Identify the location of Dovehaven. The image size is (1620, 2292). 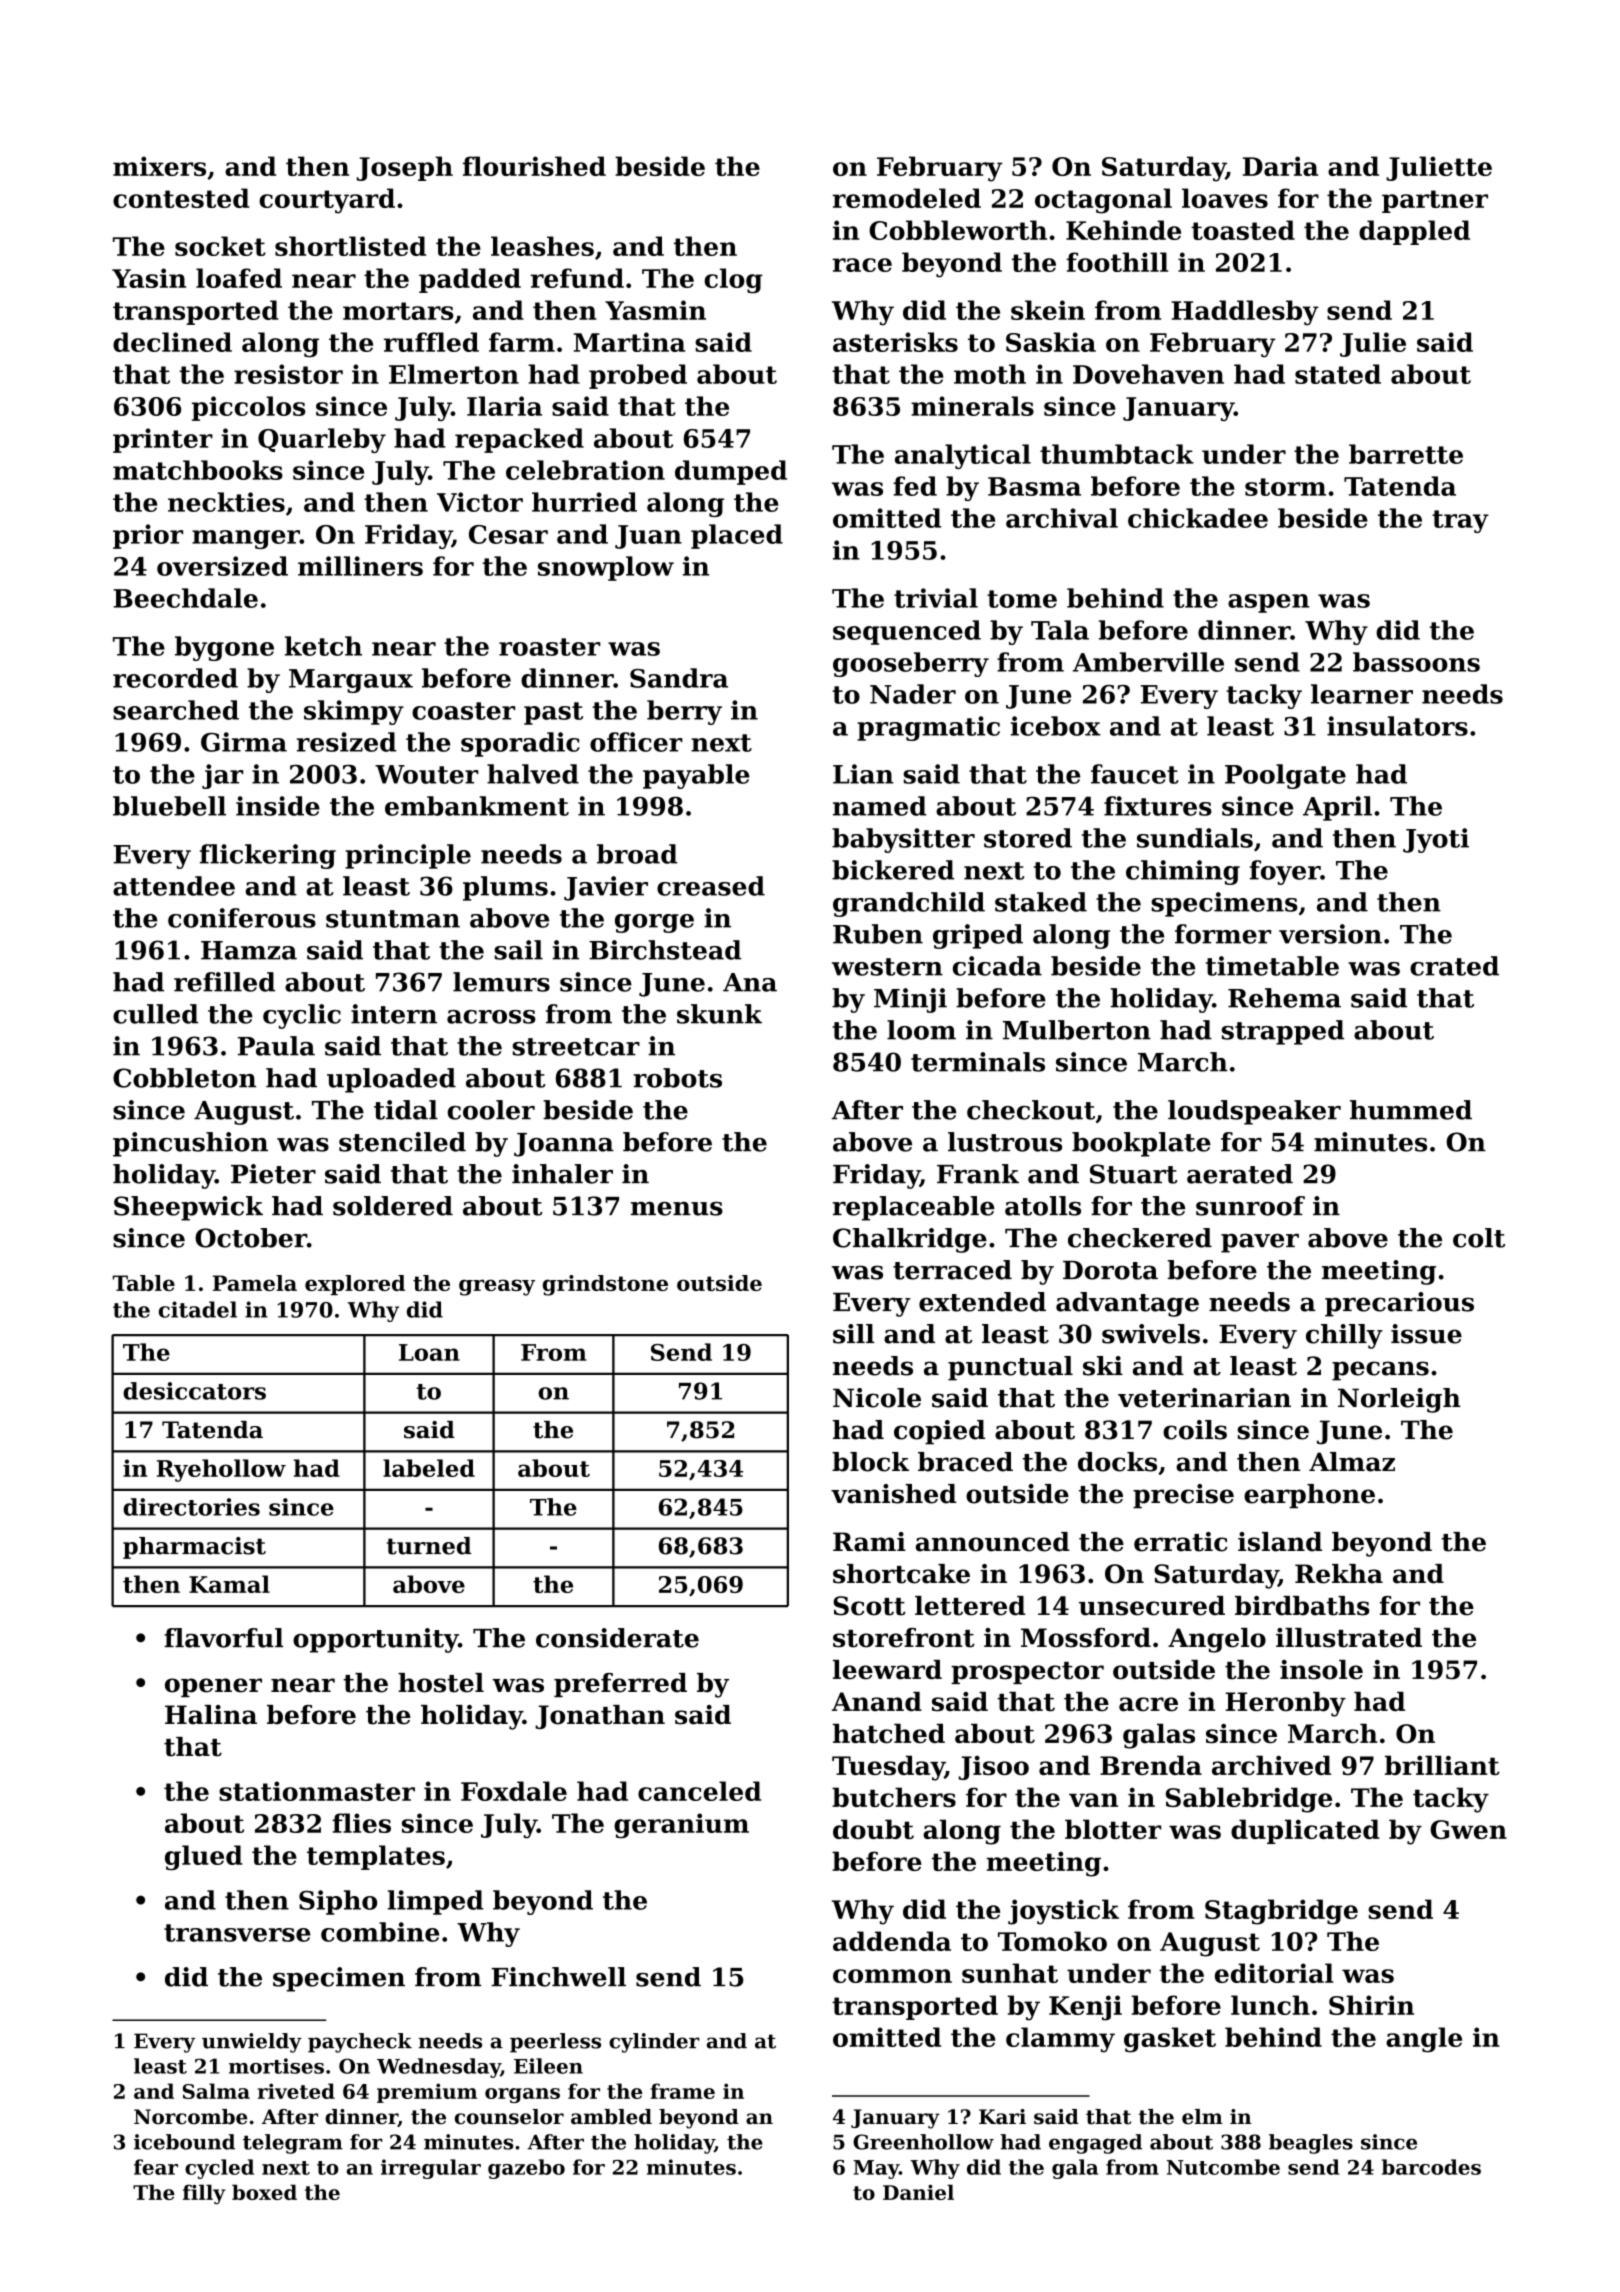
(1148, 374).
